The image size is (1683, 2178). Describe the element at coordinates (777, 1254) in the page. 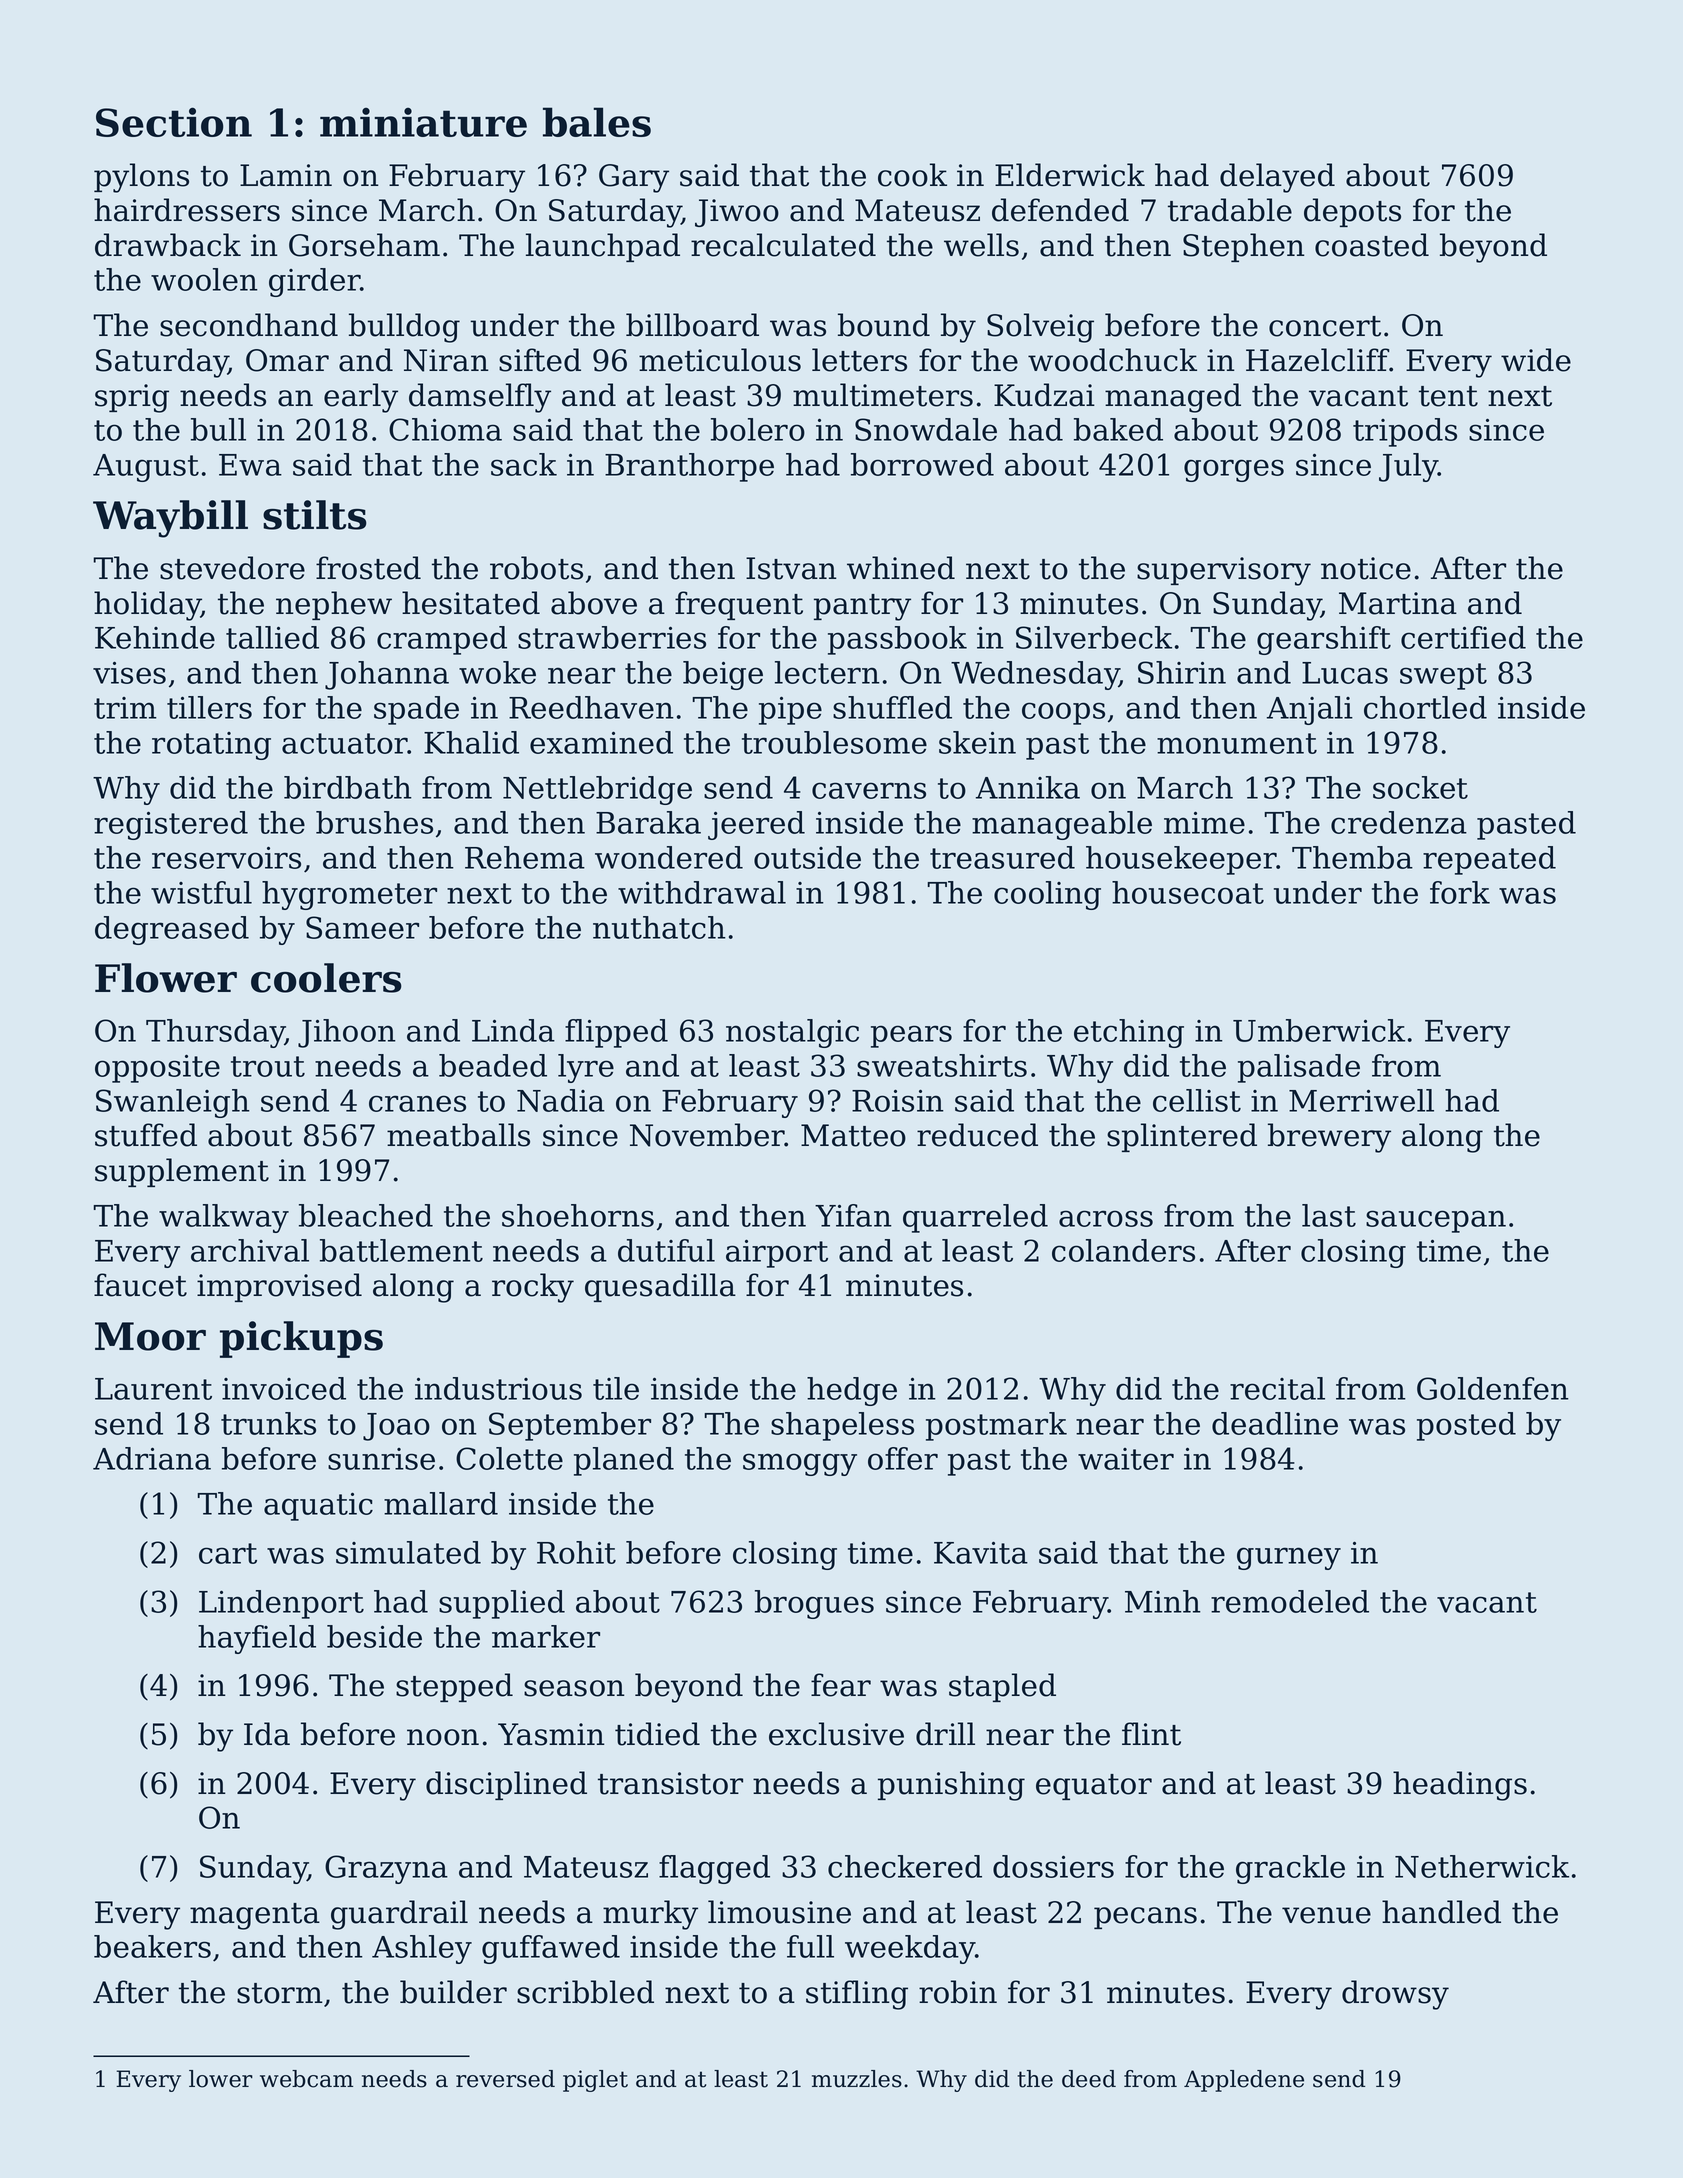

I see `airport` at that location.
